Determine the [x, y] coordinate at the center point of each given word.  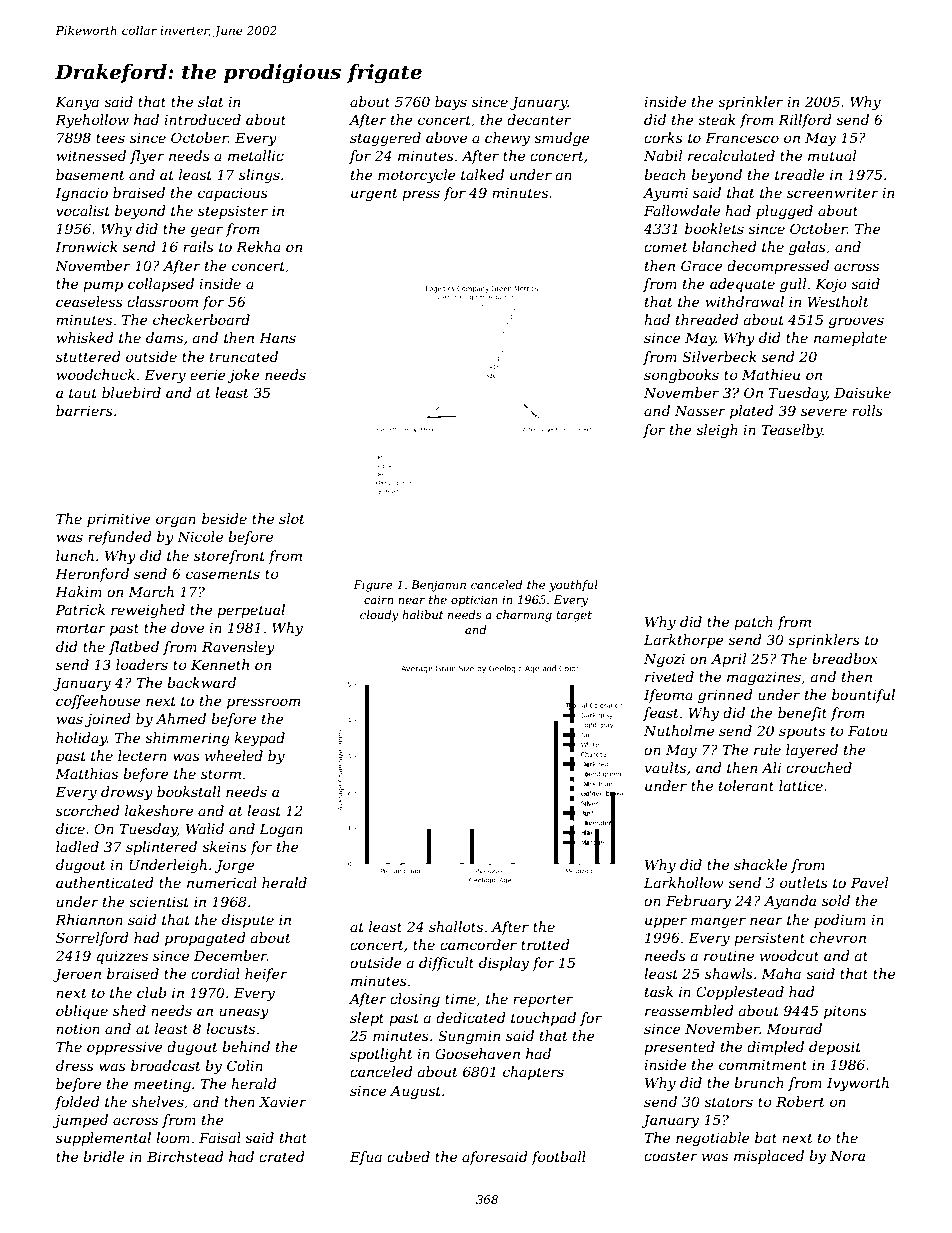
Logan [281, 830]
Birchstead [185, 1156]
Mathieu [771, 374]
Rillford [805, 121]
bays [451, 103]
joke [244, 376]
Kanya [77, 103]
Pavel [869, 882]
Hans [277, 337]
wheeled [234, 755]
